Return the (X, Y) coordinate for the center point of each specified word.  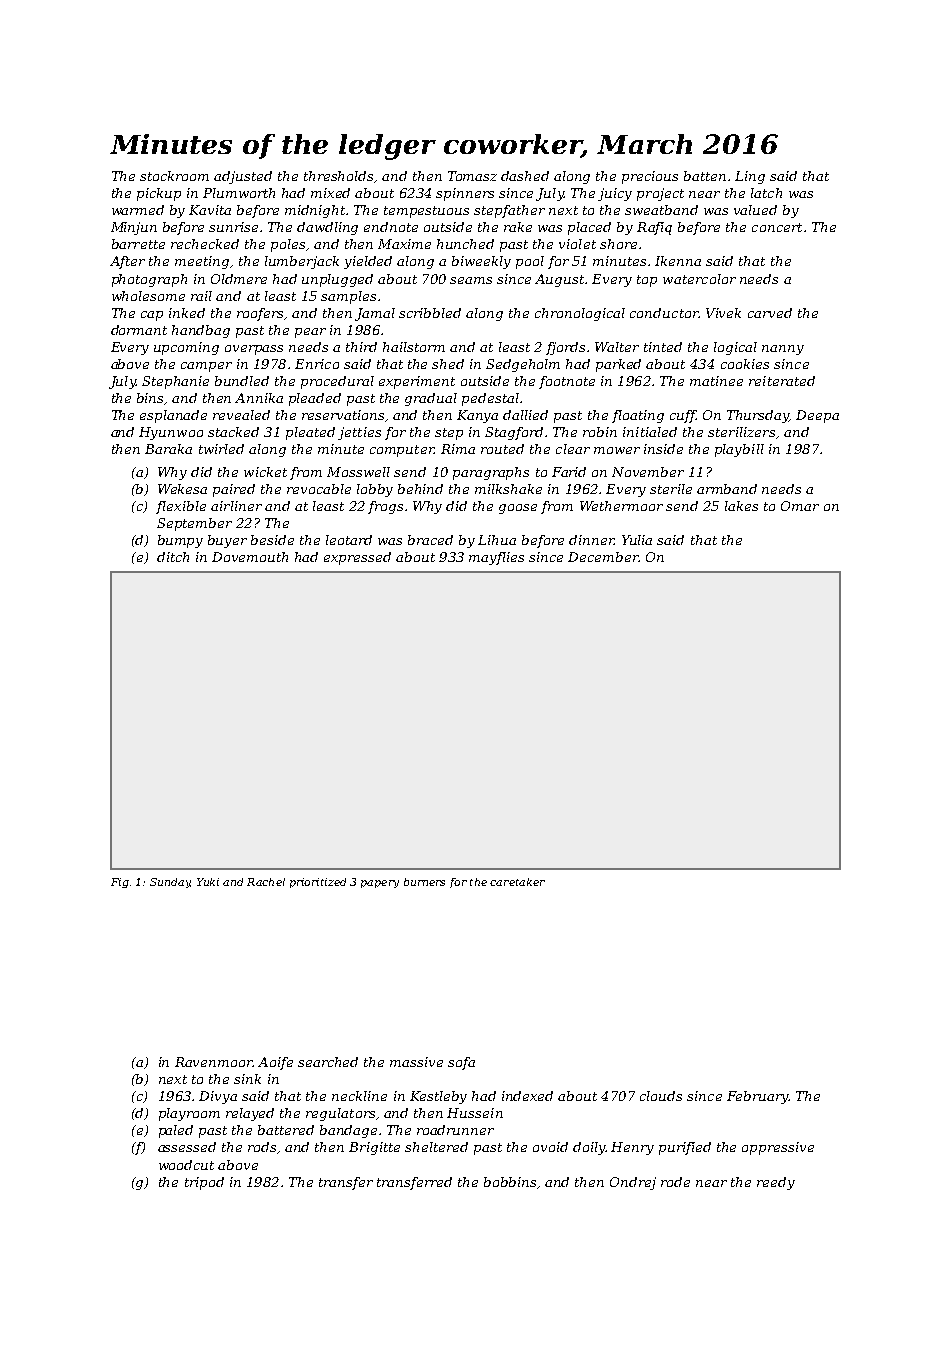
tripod (204, 1183)
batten (705, 176)
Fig (120, 883)
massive (416, 1062)
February (757, 1097)
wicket (265, 472)
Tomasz (472, 176)
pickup (159, 194)
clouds (661, 1096)
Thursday (758, 416)
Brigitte (374, 1148)
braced (430, 540)
